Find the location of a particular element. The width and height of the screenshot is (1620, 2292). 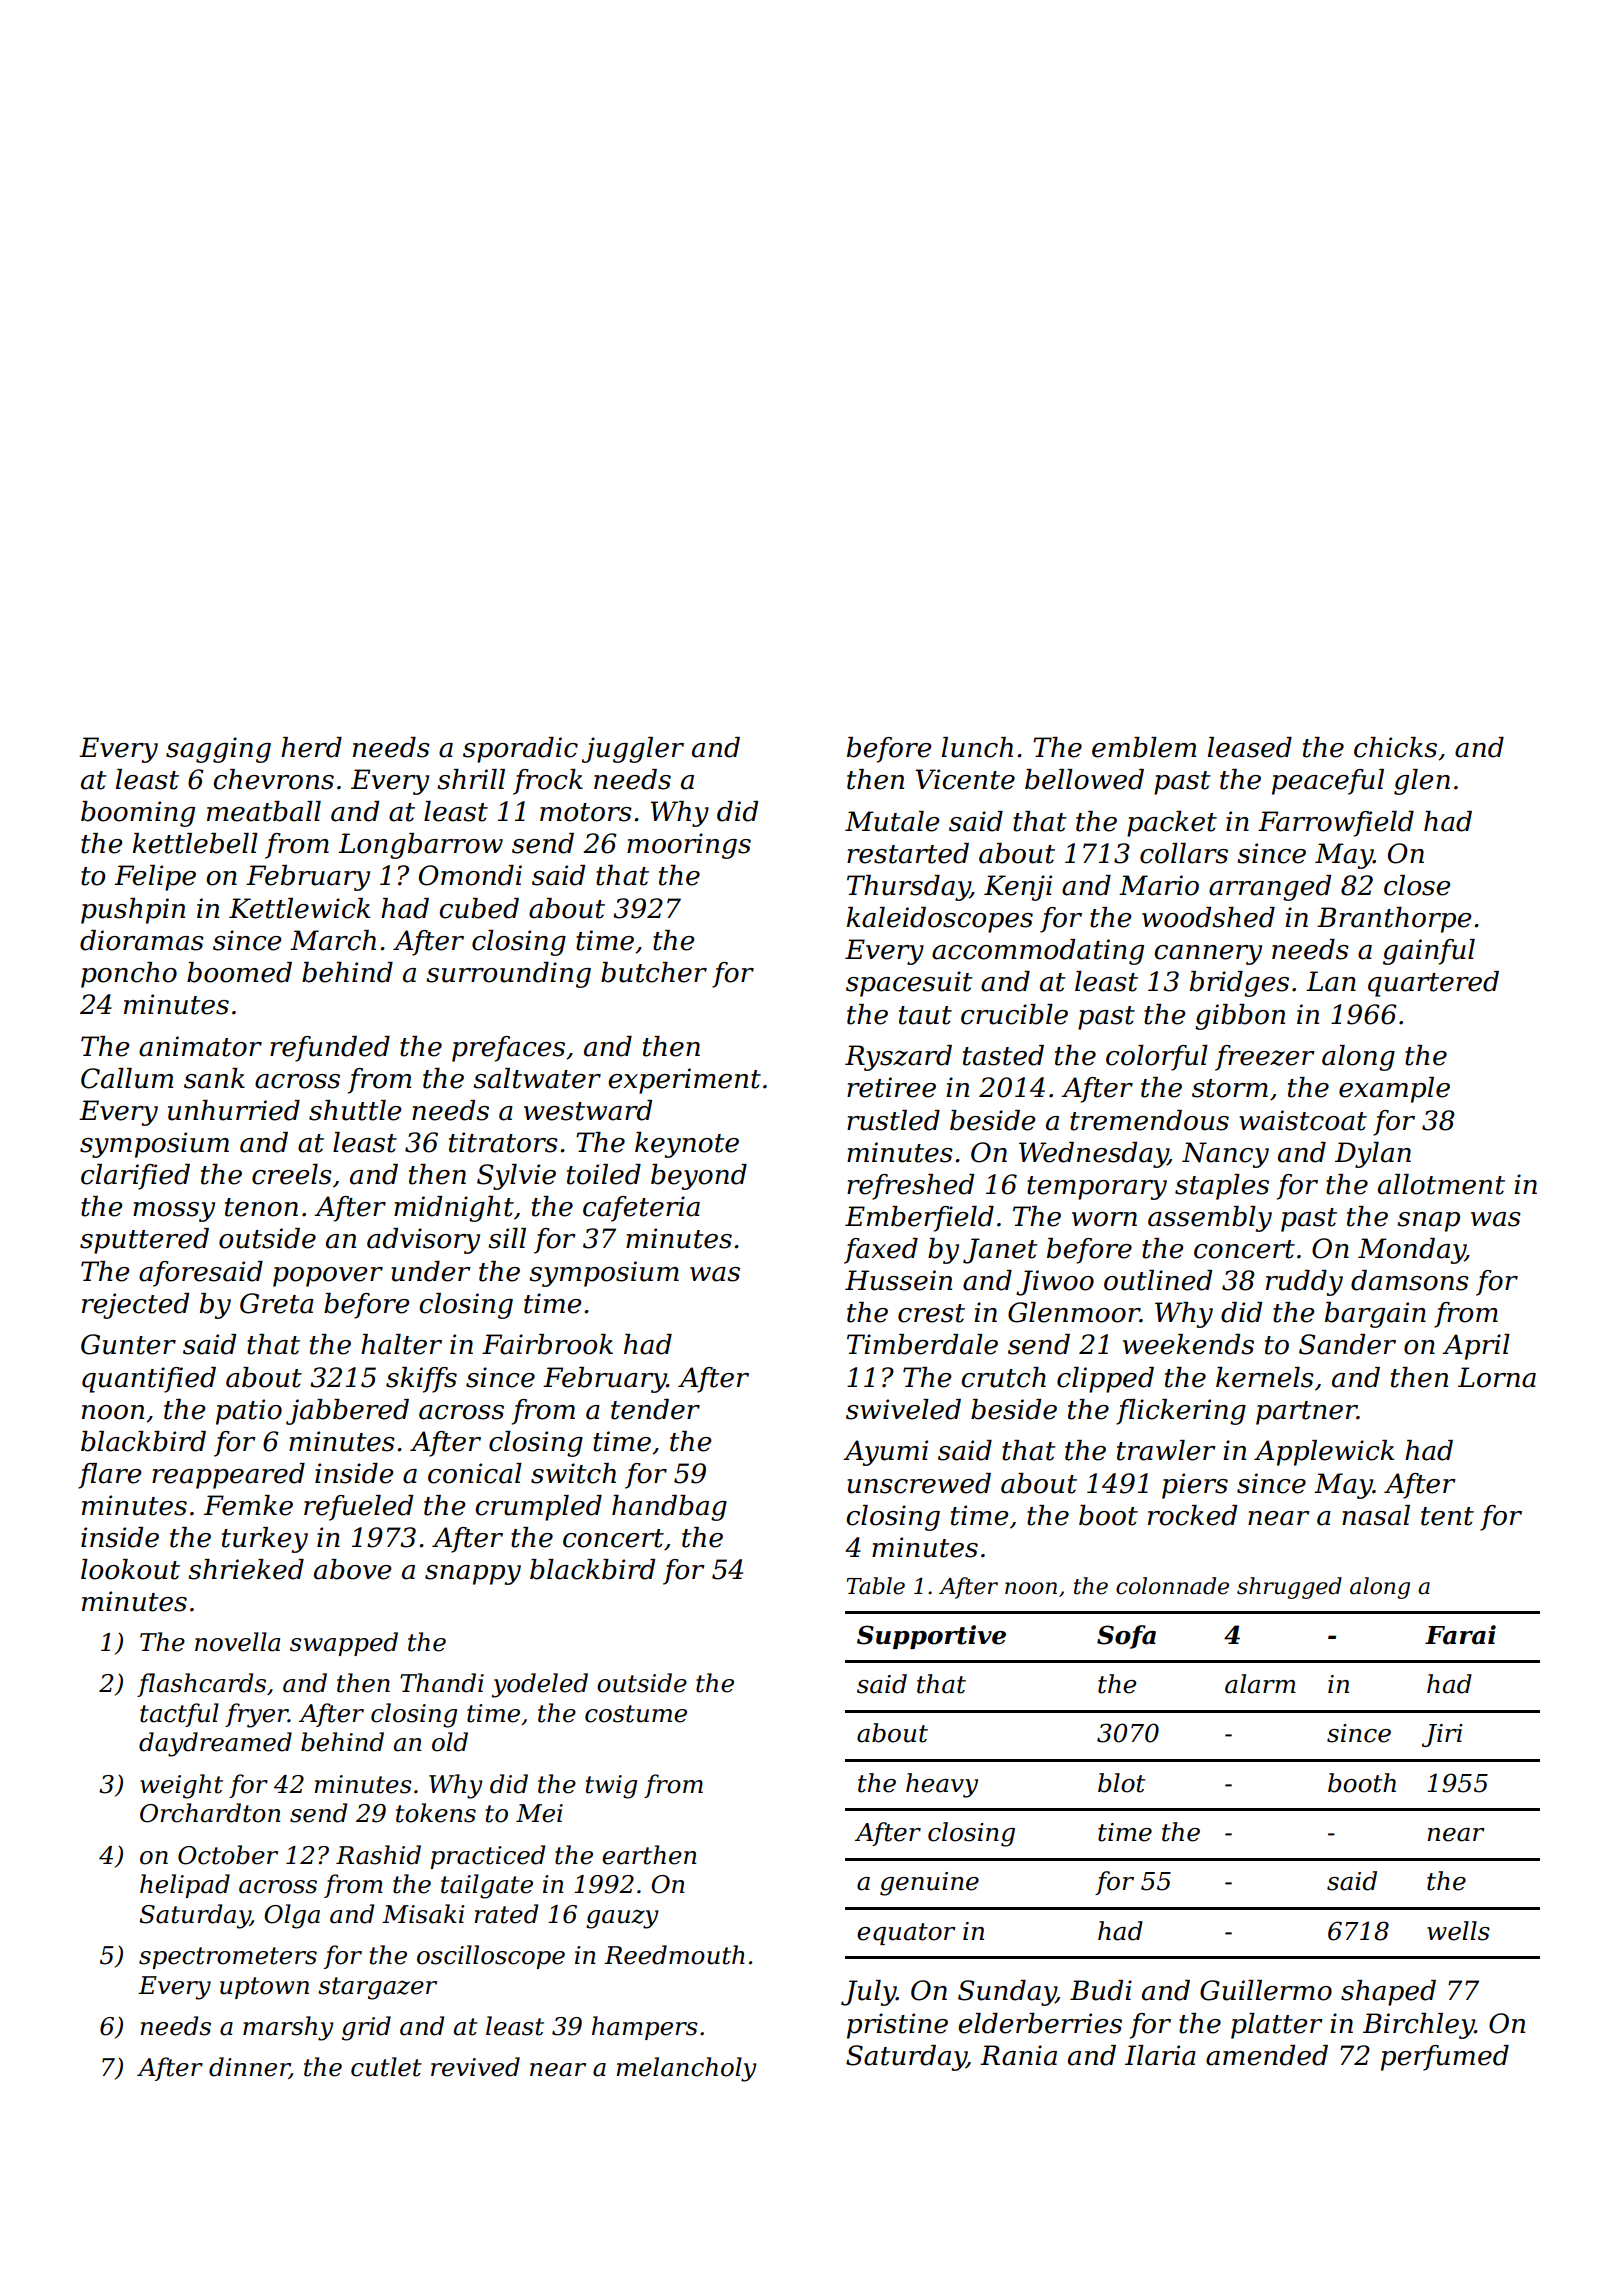

juggler is located at coordinates (633, 750).
